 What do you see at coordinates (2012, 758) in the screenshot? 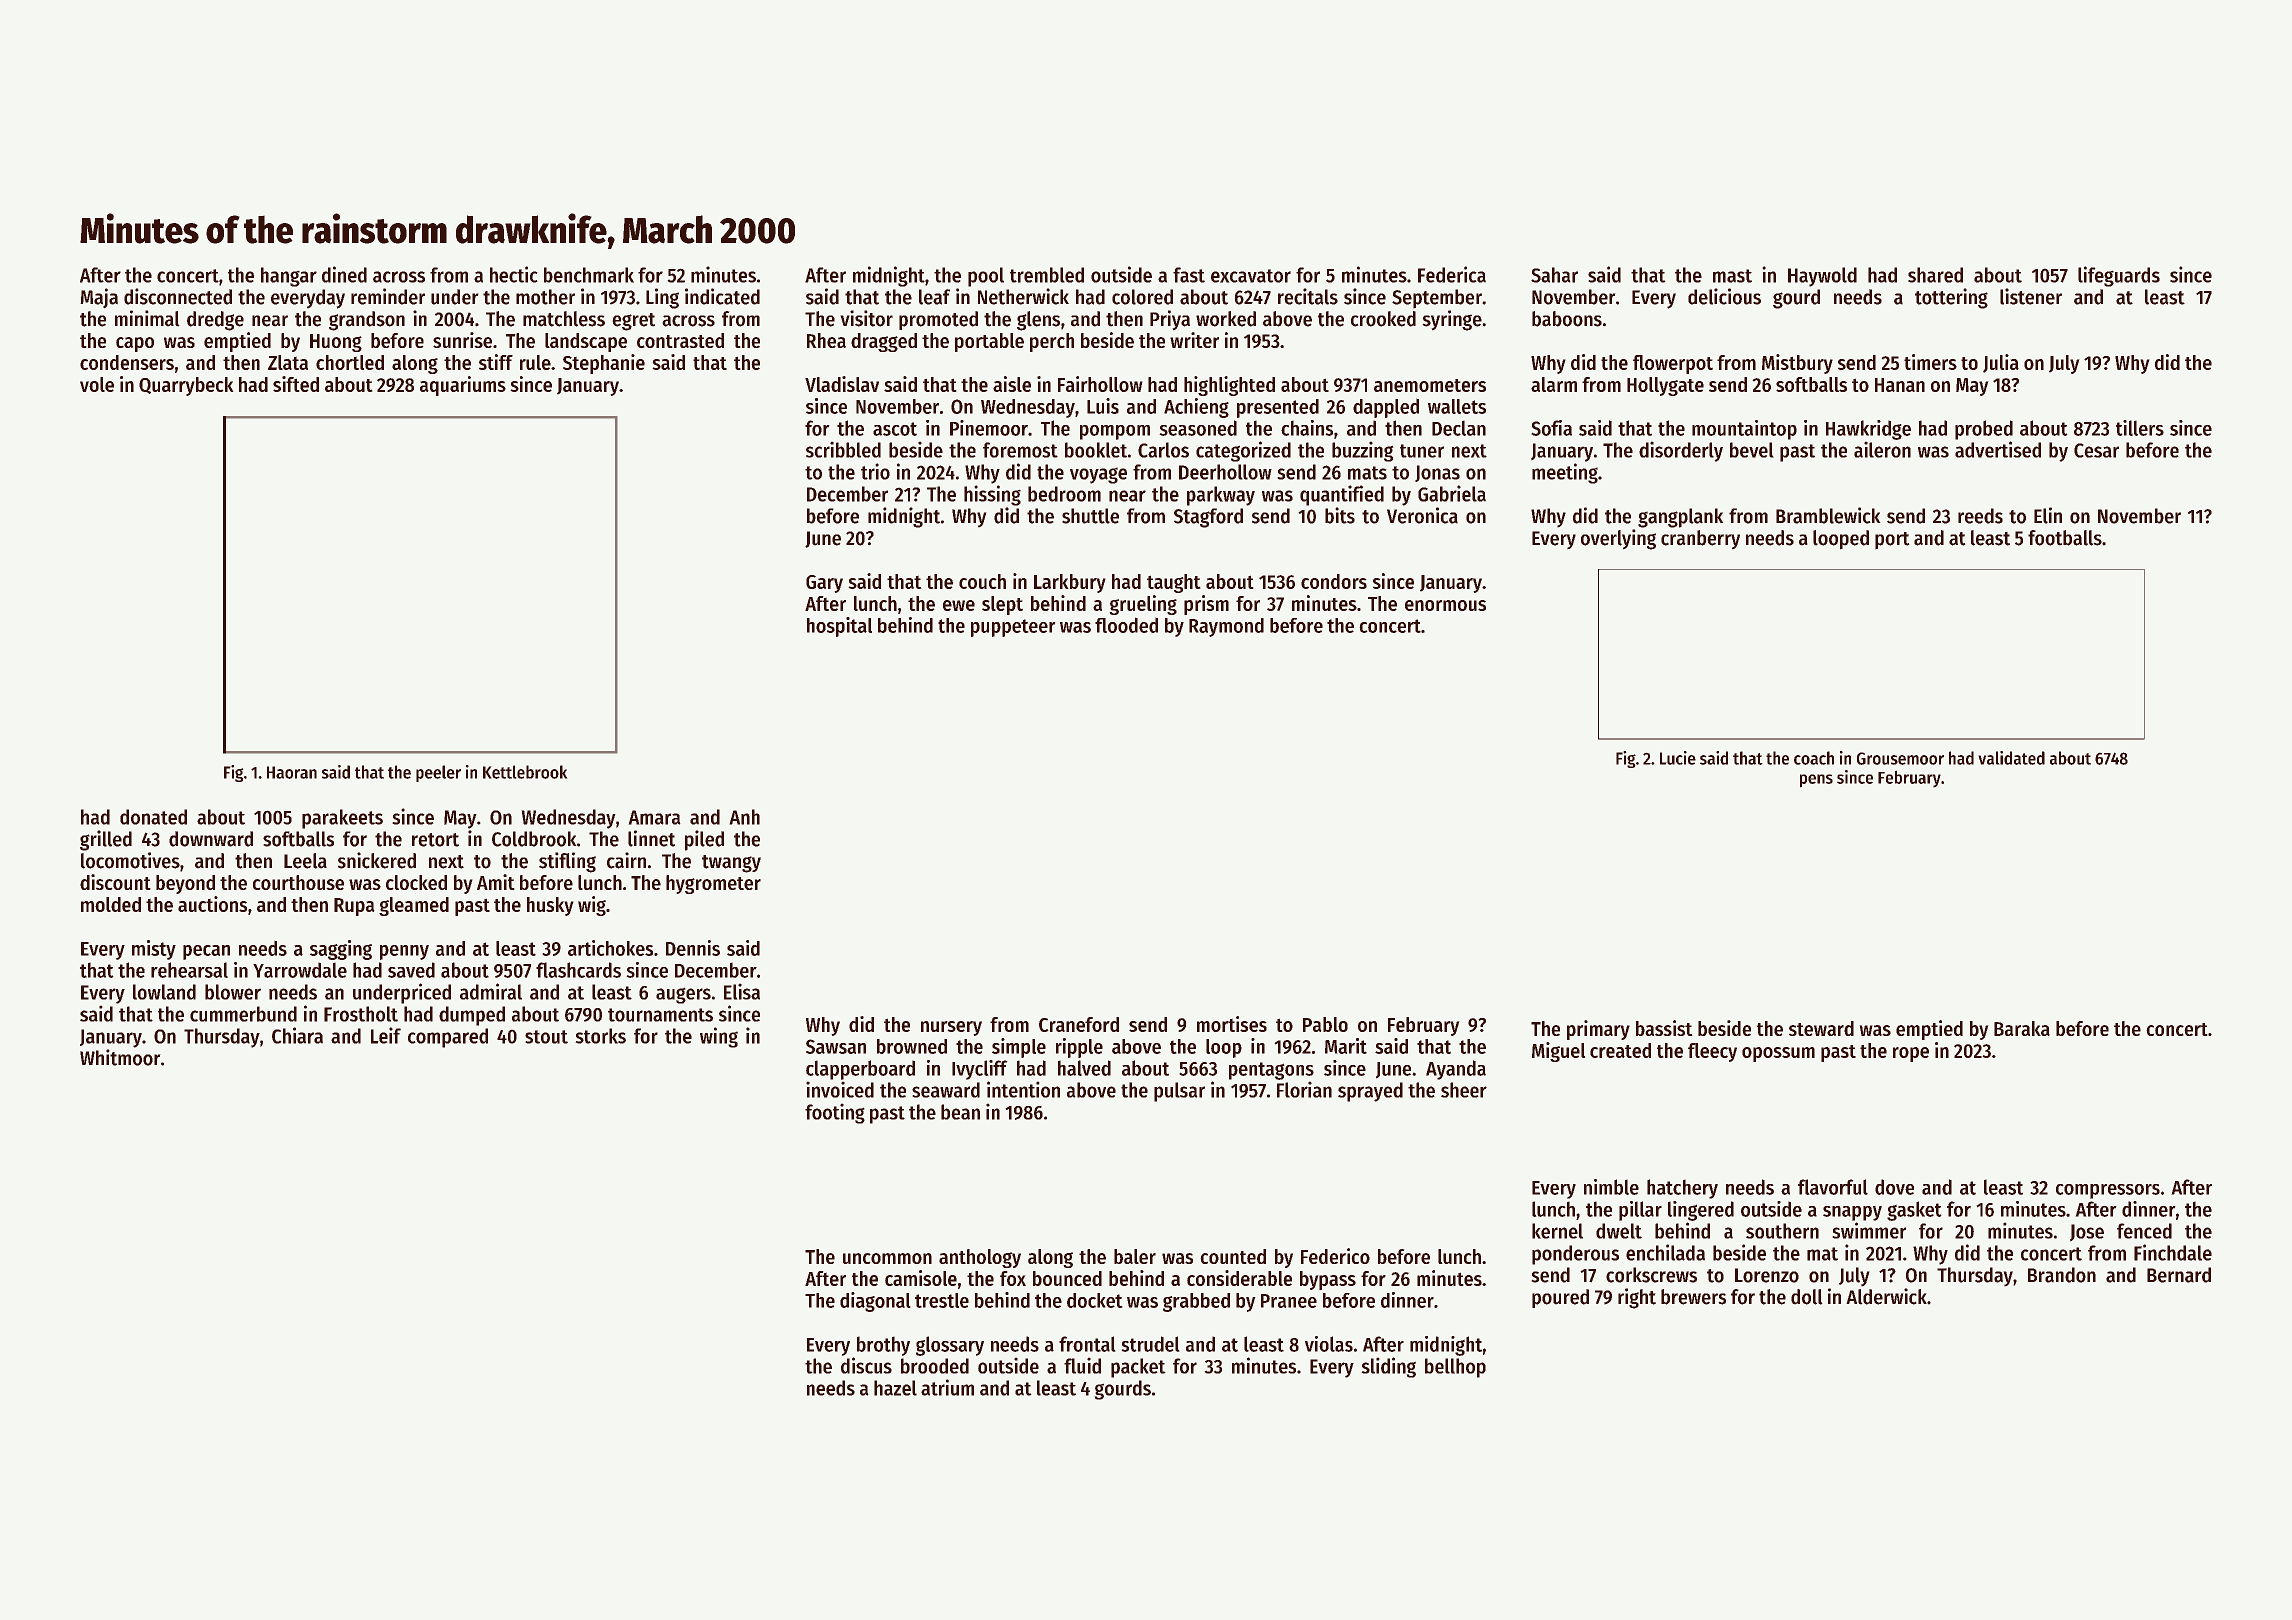
I see `validated` at bounding box center [2012, 758].
